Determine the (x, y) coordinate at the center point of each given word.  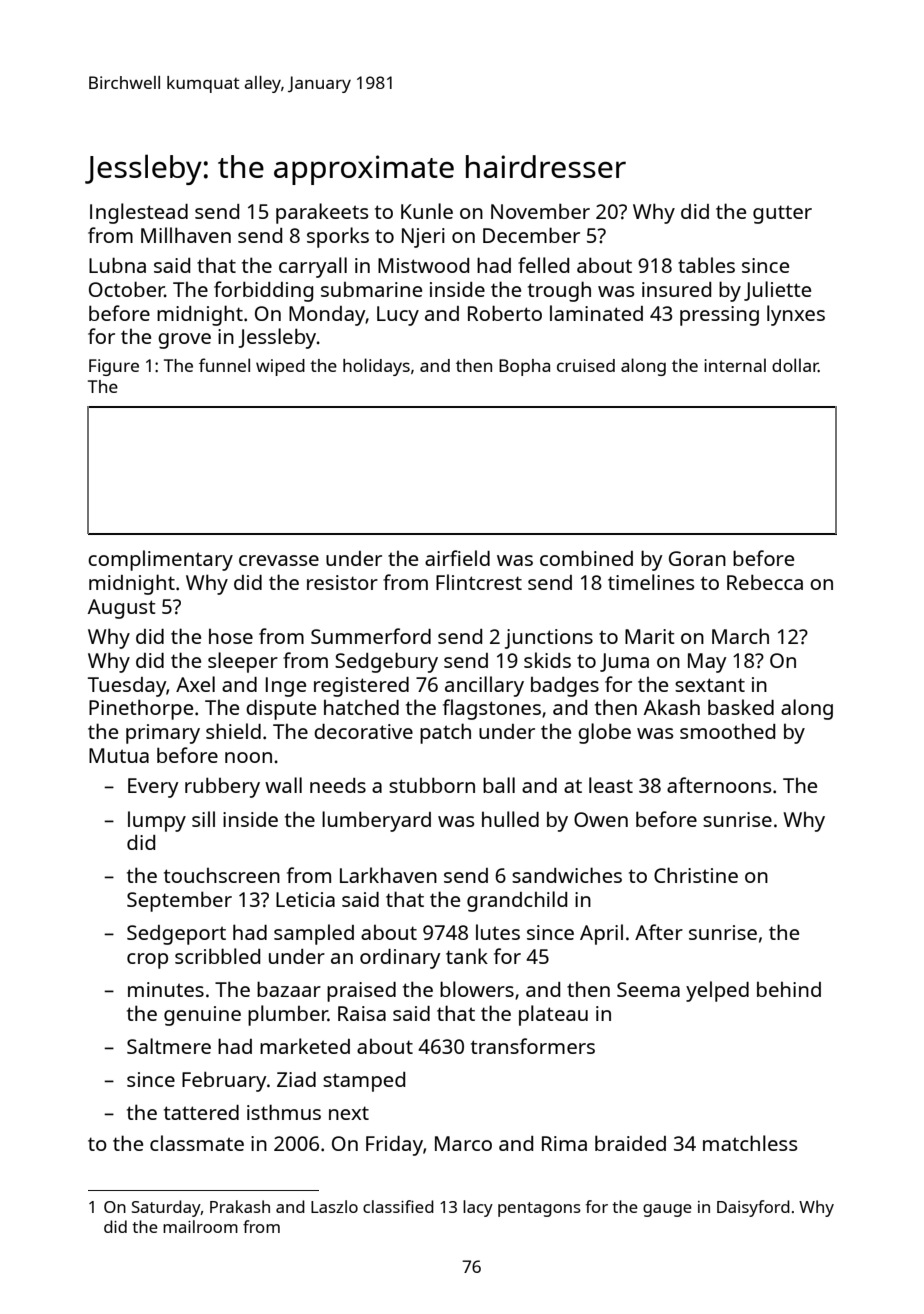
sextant (710, 685)
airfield (457, 558)
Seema (648, 989)
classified (398, 1206)
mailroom (200, 1226)
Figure (114, 367)
